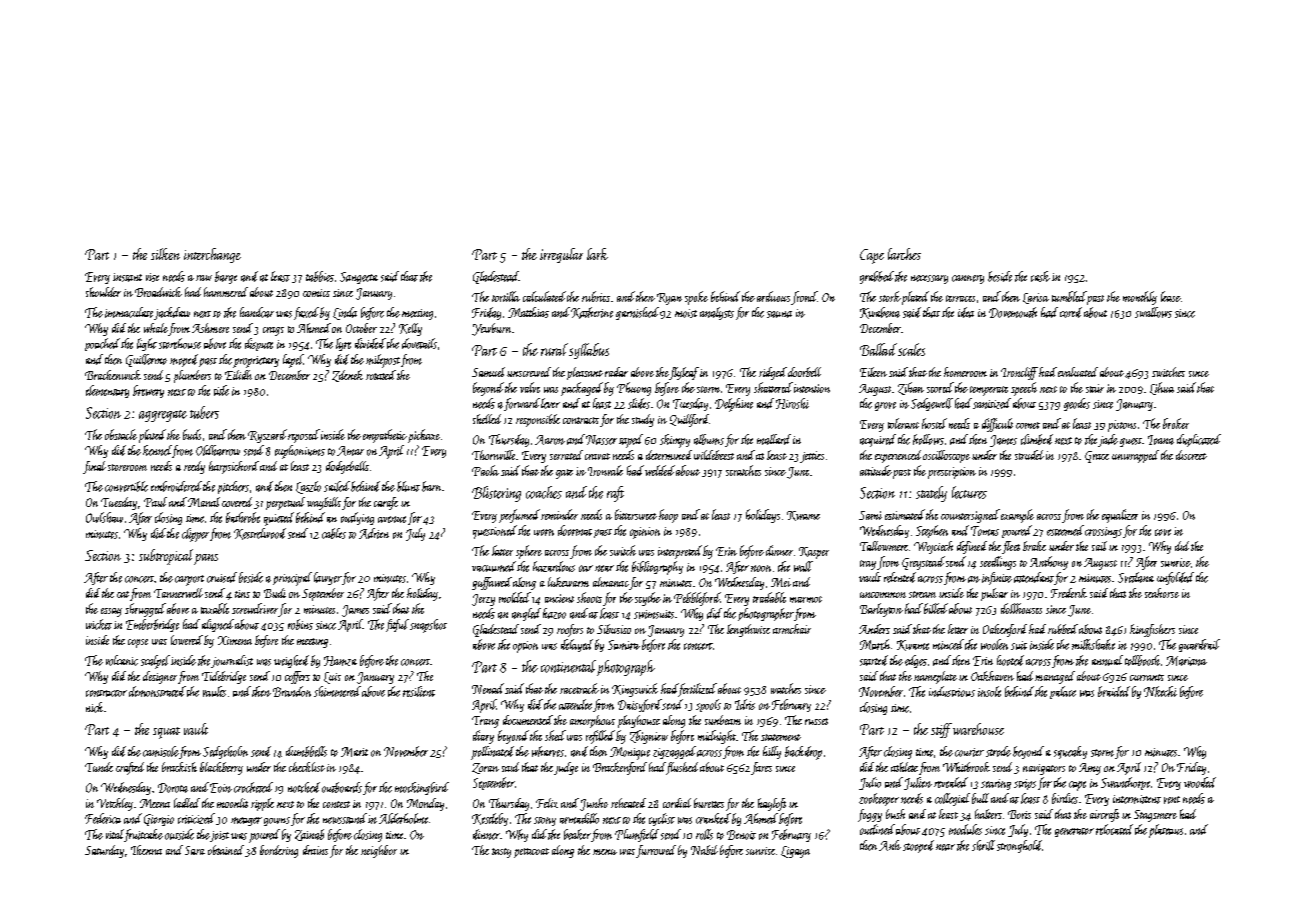 This screenshot has width=1308, height=924. I want to click on larches, so click(904, 254).
